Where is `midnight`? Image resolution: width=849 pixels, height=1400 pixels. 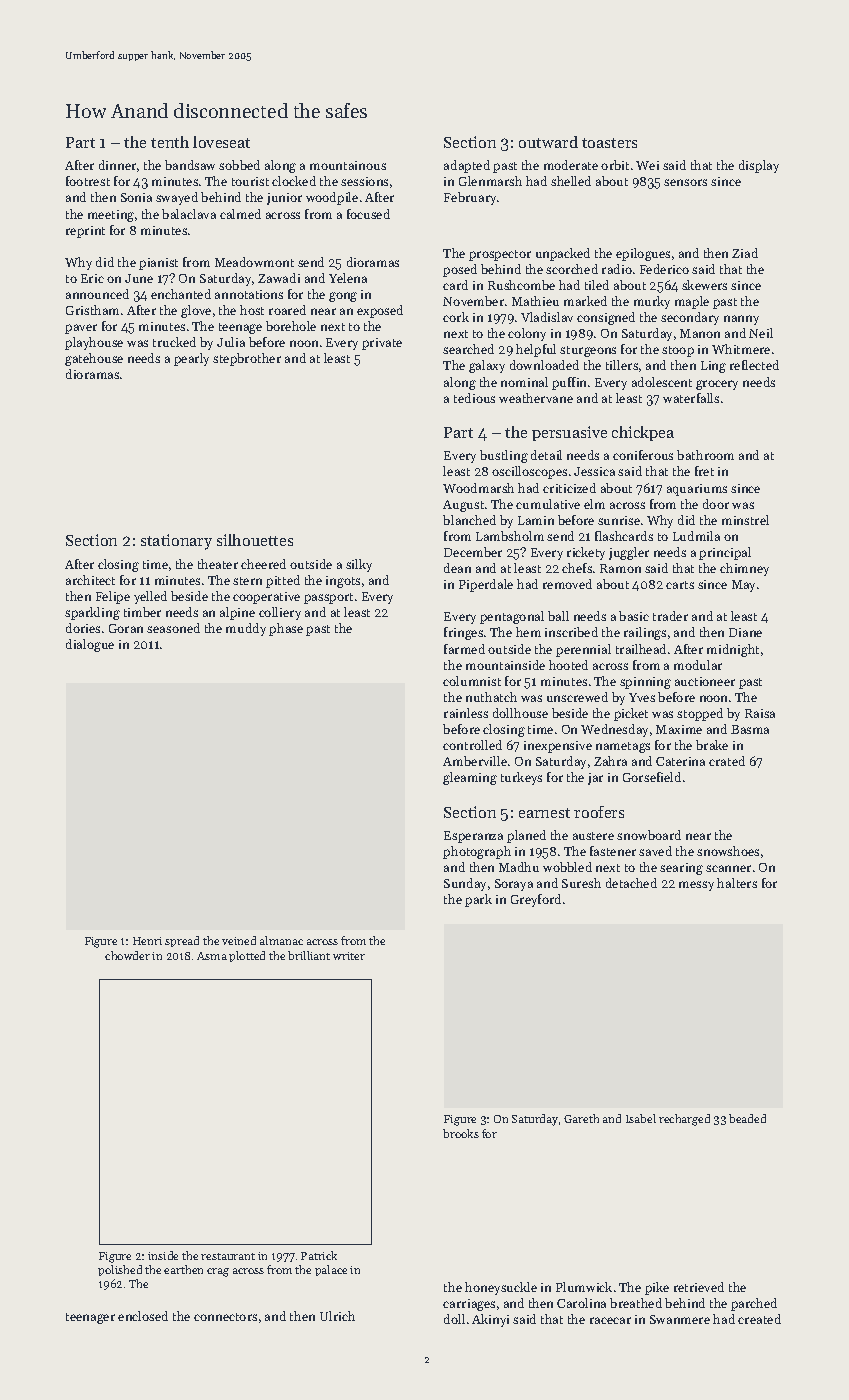
midnight is located at coordinates (733, 650).
